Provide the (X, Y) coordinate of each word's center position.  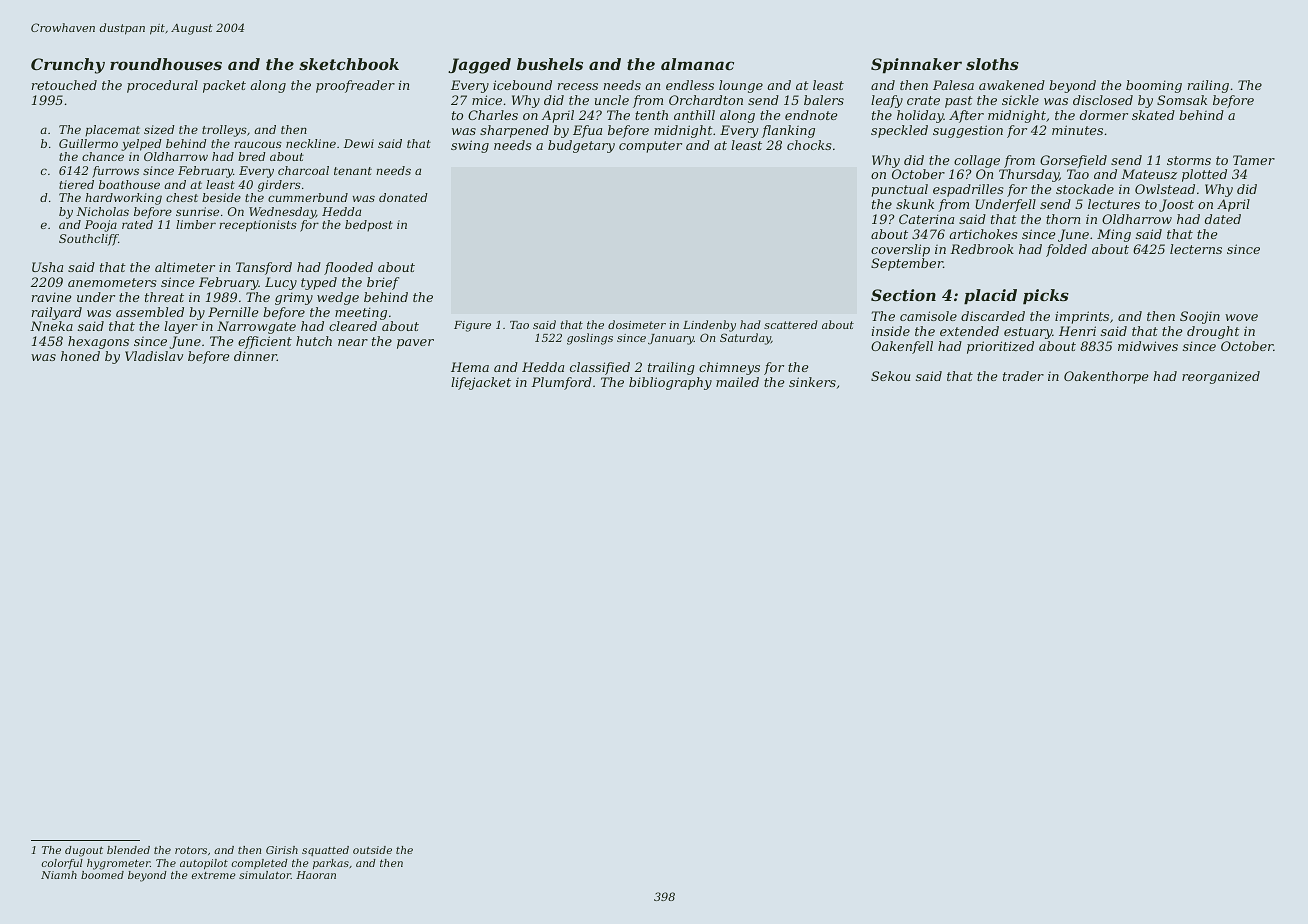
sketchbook (349, 64)
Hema (470, 367)
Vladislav (154, 356)
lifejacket (481, 383)
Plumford (561, 383)
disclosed (1103, 100)
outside (372, 850)
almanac (697, 64)
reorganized (1221, 377)
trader (1023, 376)
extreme (214, 875)
